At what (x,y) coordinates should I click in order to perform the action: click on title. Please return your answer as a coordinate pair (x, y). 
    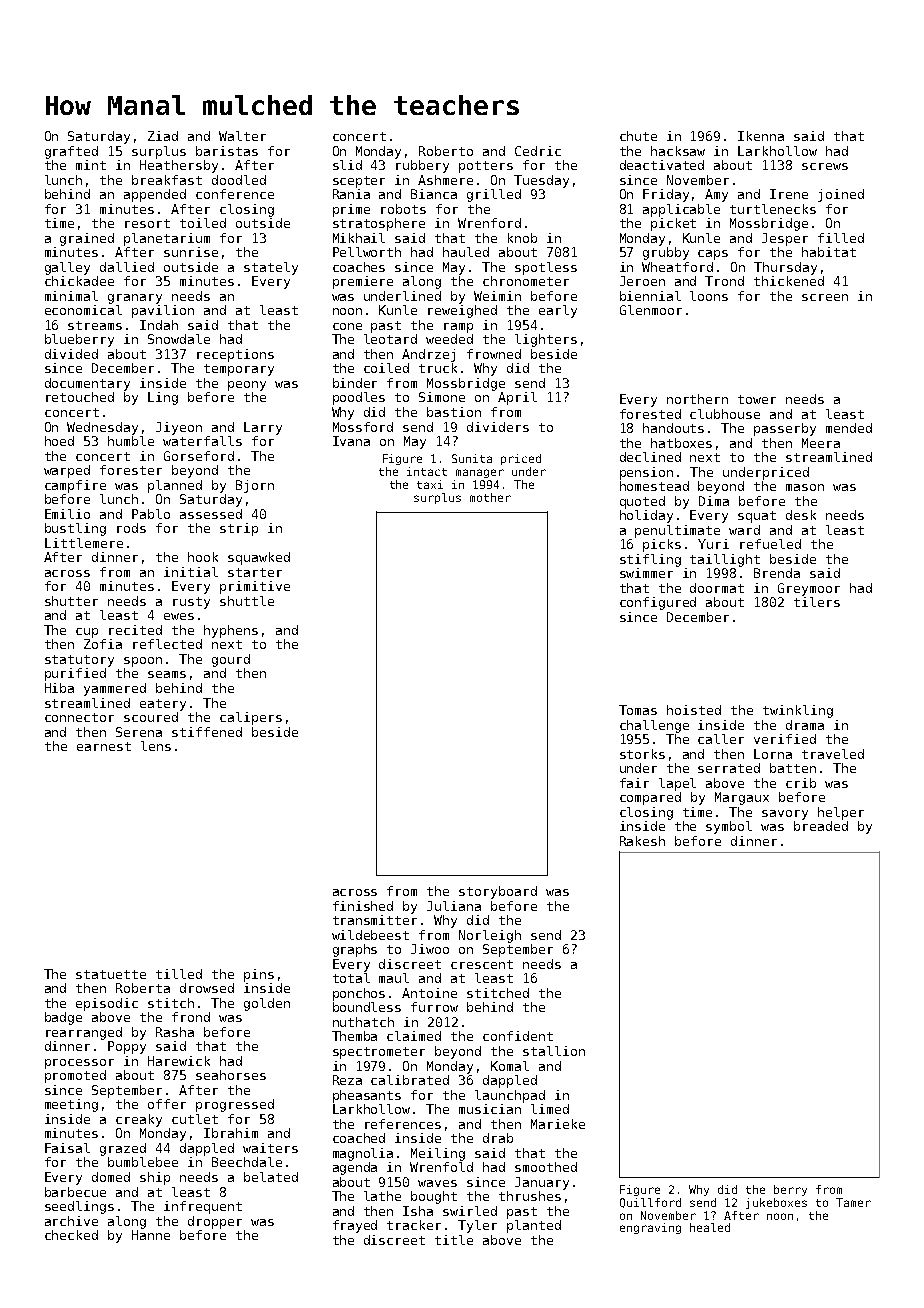
    Looking at the image, I should click on (454, 1240).
